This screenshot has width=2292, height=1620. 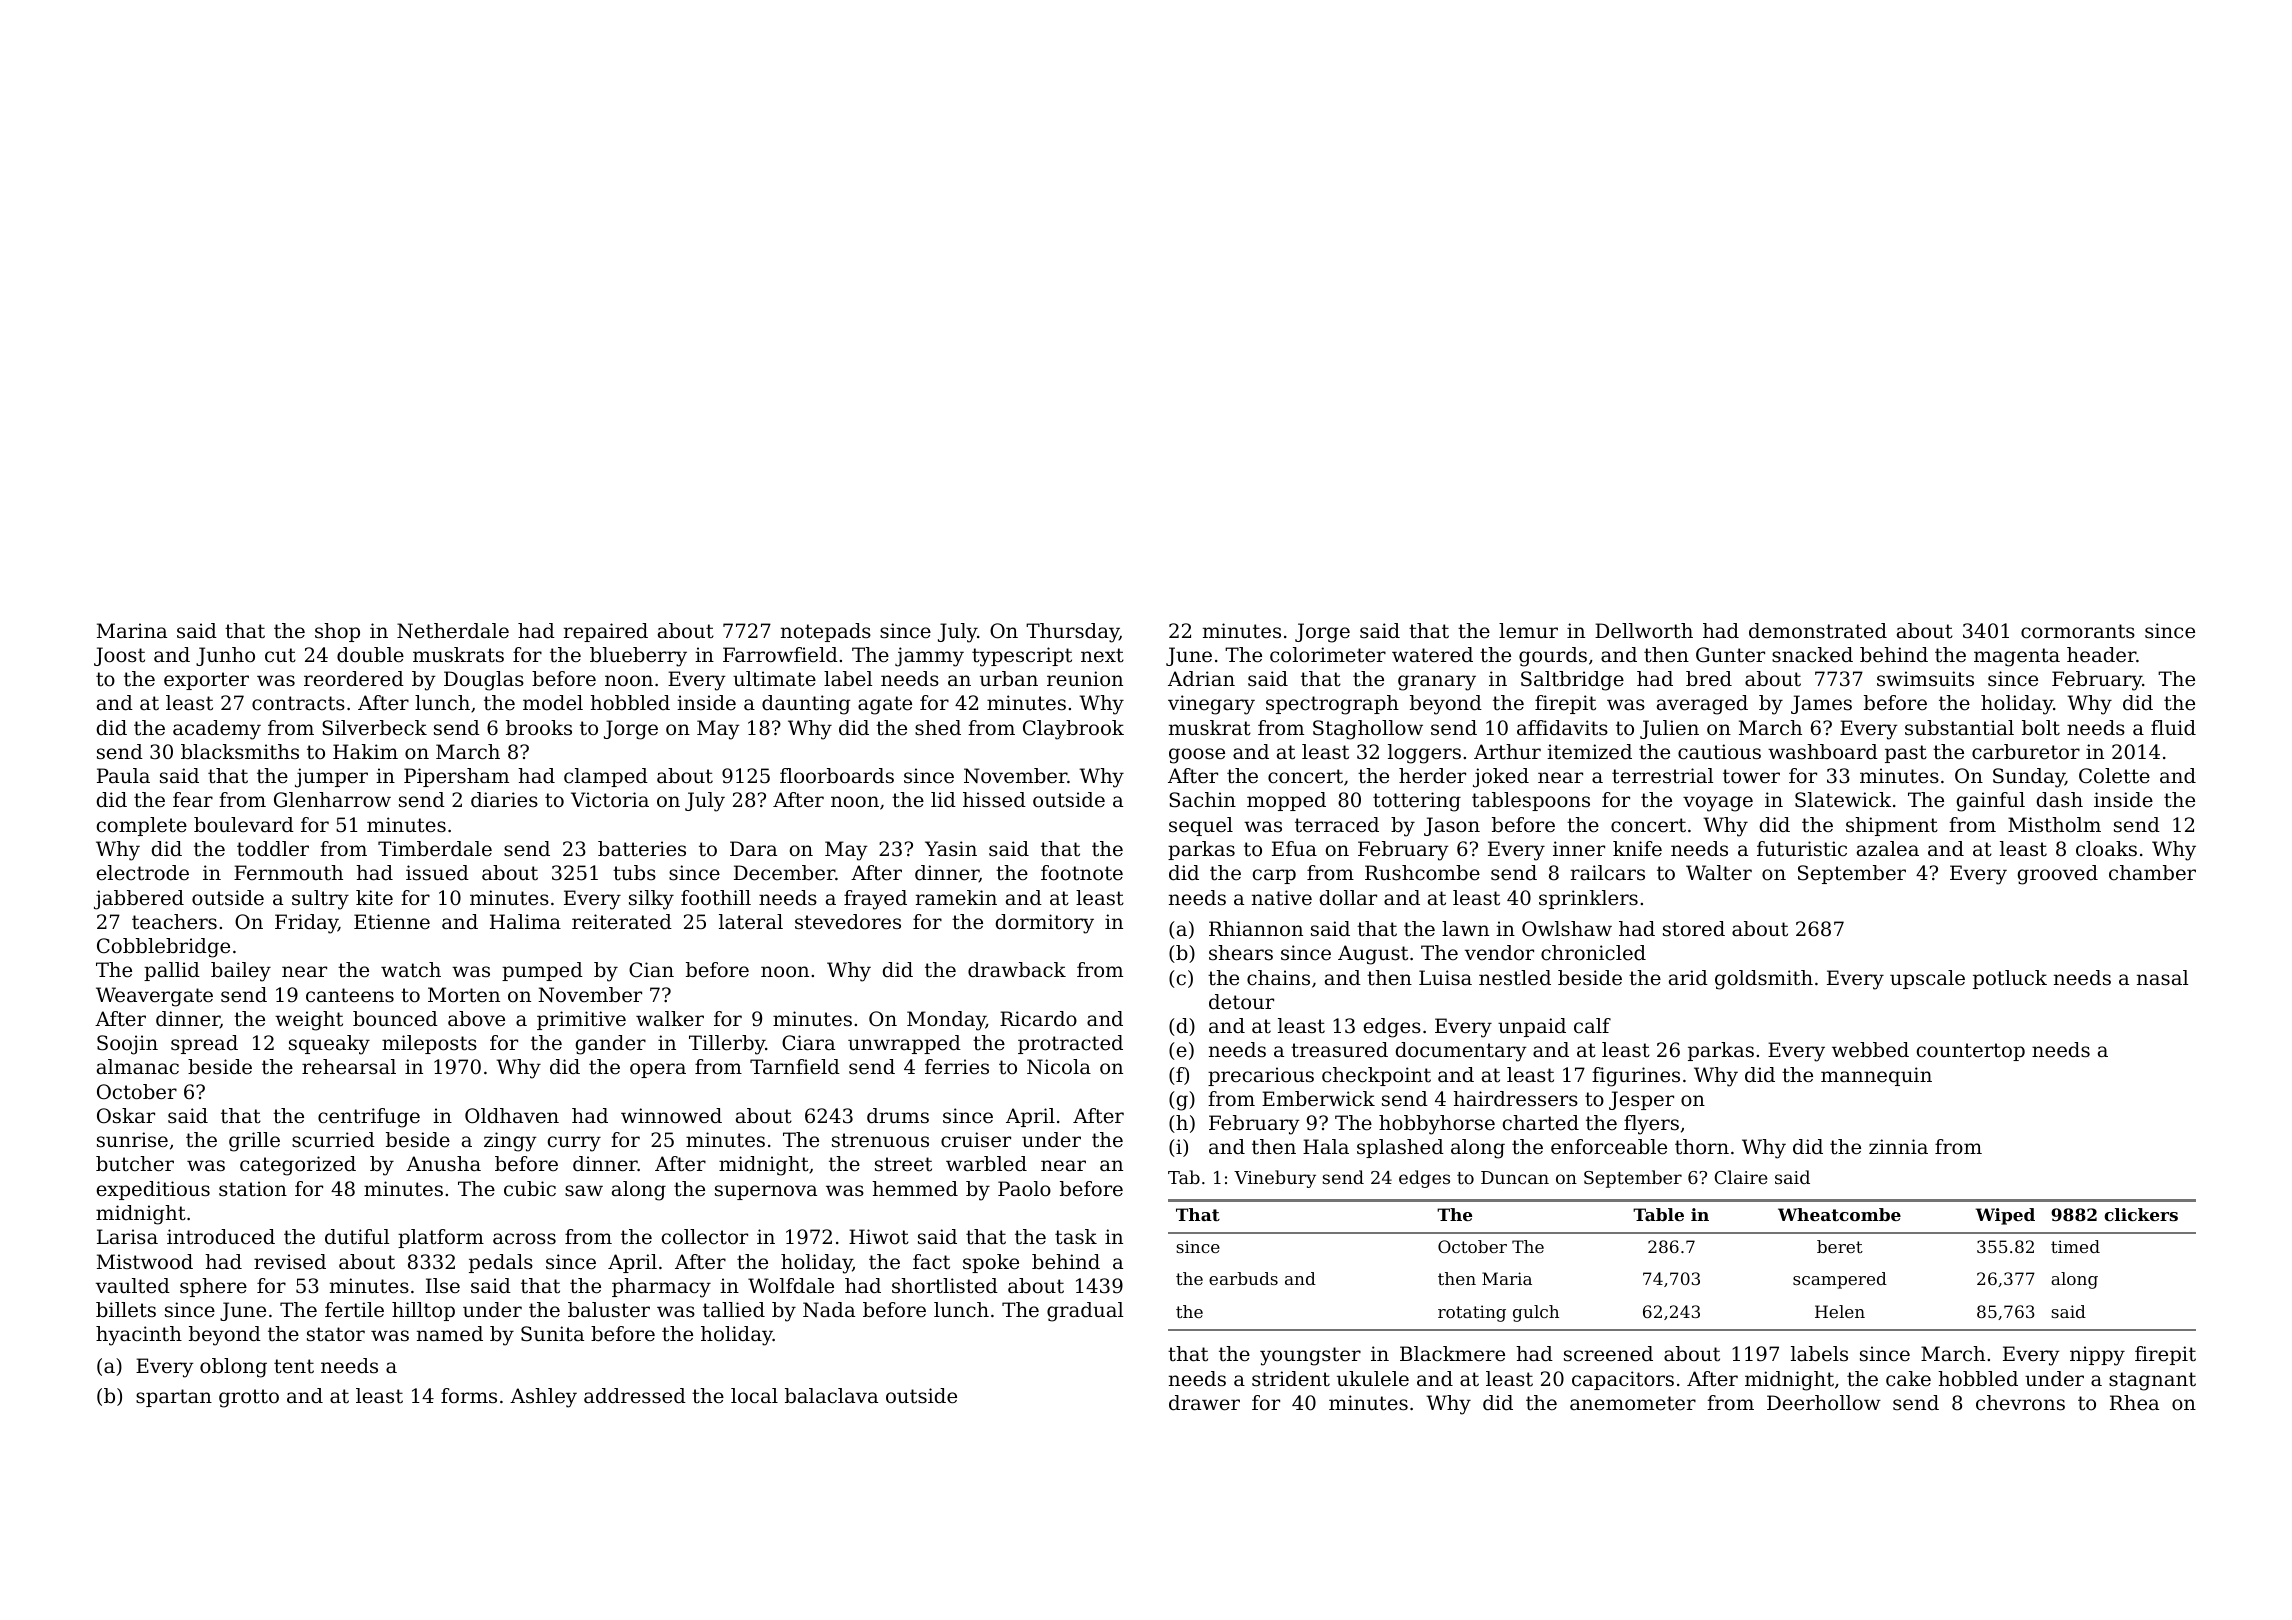 What do you see at coordinates (221, 1237) in the screenshot?
I see `introduced` at bounding box center [221, 1237].
